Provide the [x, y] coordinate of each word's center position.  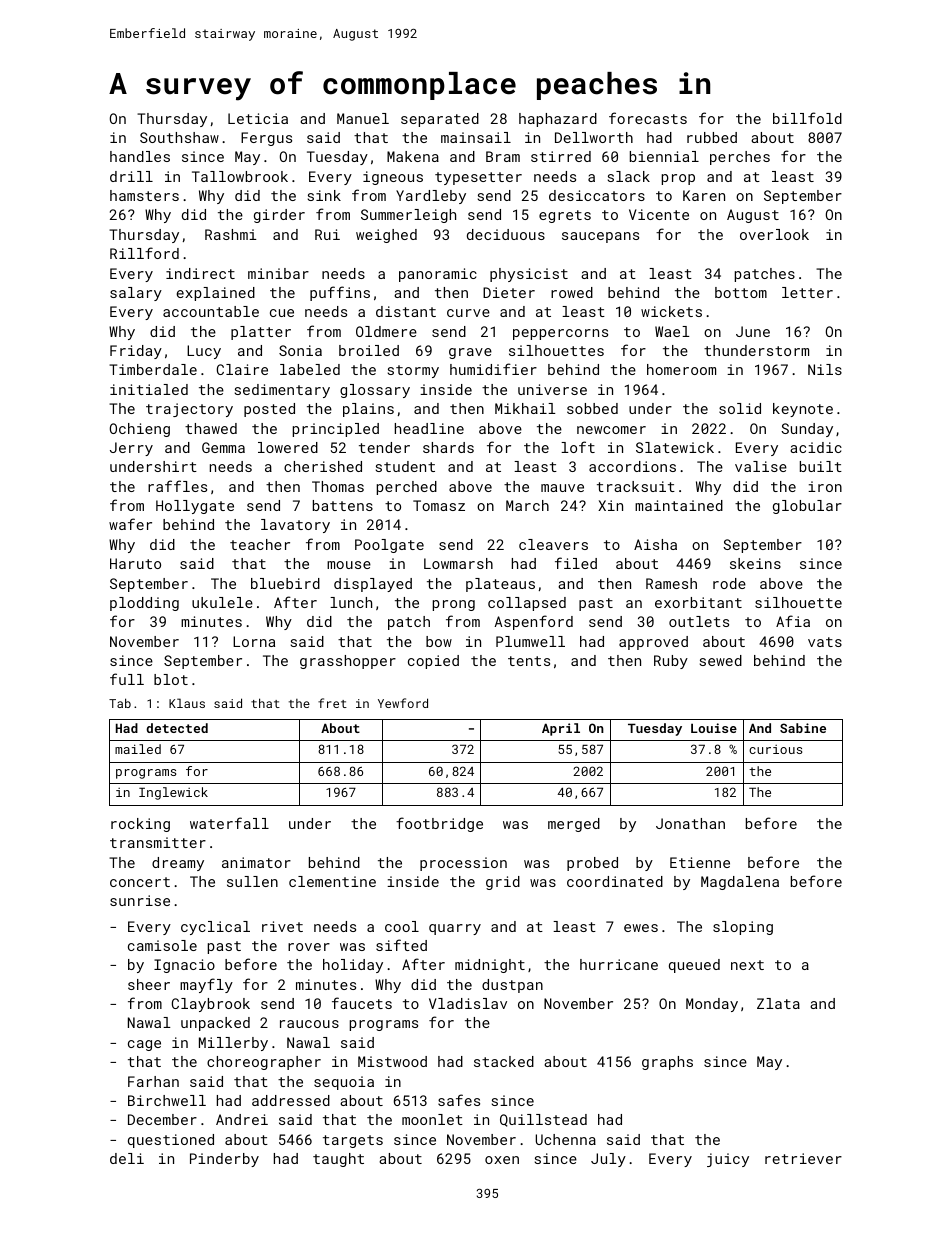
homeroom [681, 369]
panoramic [438, 275]
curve [468, 313]
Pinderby [224, 1160]
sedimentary [282, 391]
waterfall [229, 823]
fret [332, 703]
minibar [278, 273]
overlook [774, 234]
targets [353, 1141]
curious [775, 749]
